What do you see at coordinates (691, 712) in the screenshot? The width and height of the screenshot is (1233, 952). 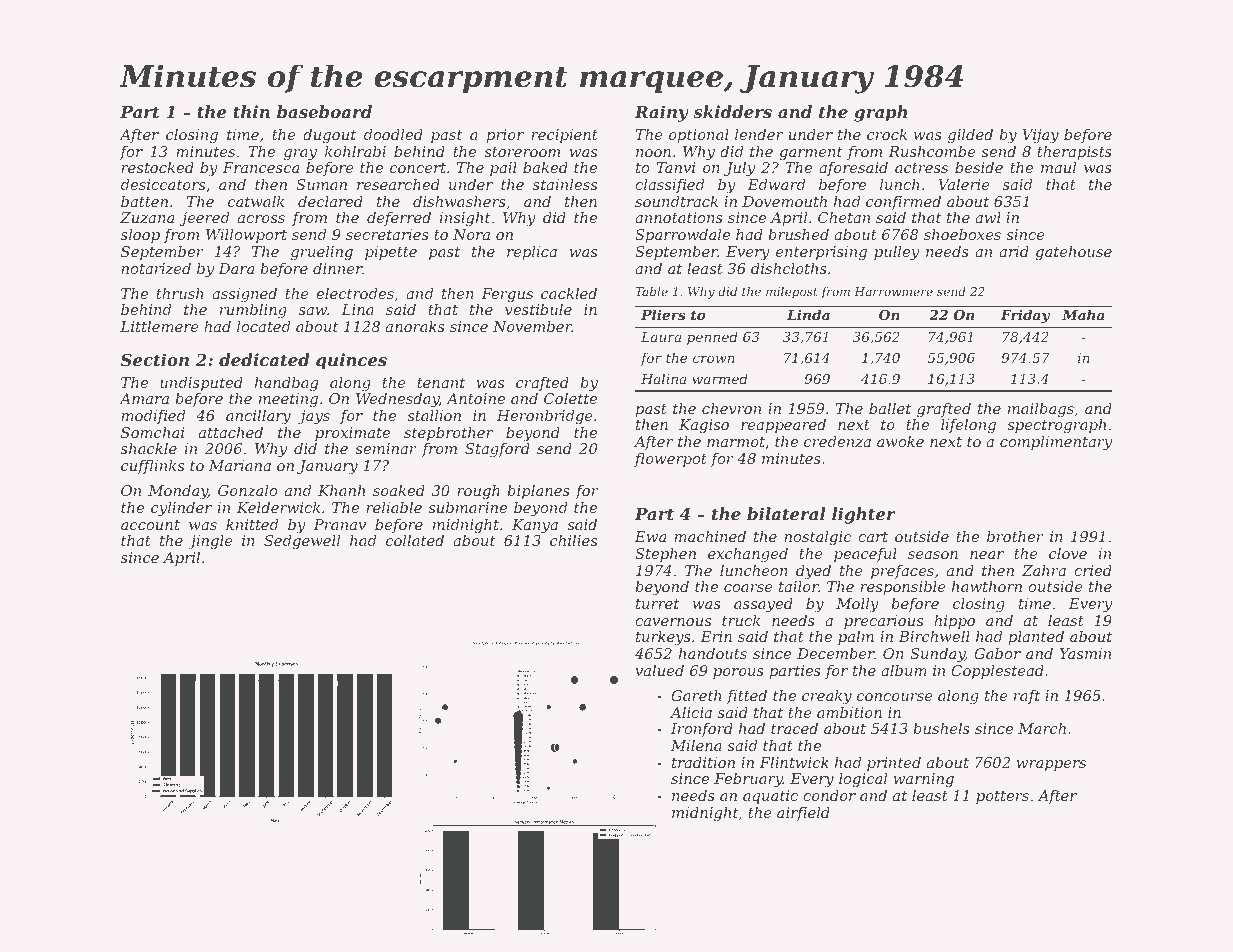 I see `Alicia` at bounding box center [691, 712].
